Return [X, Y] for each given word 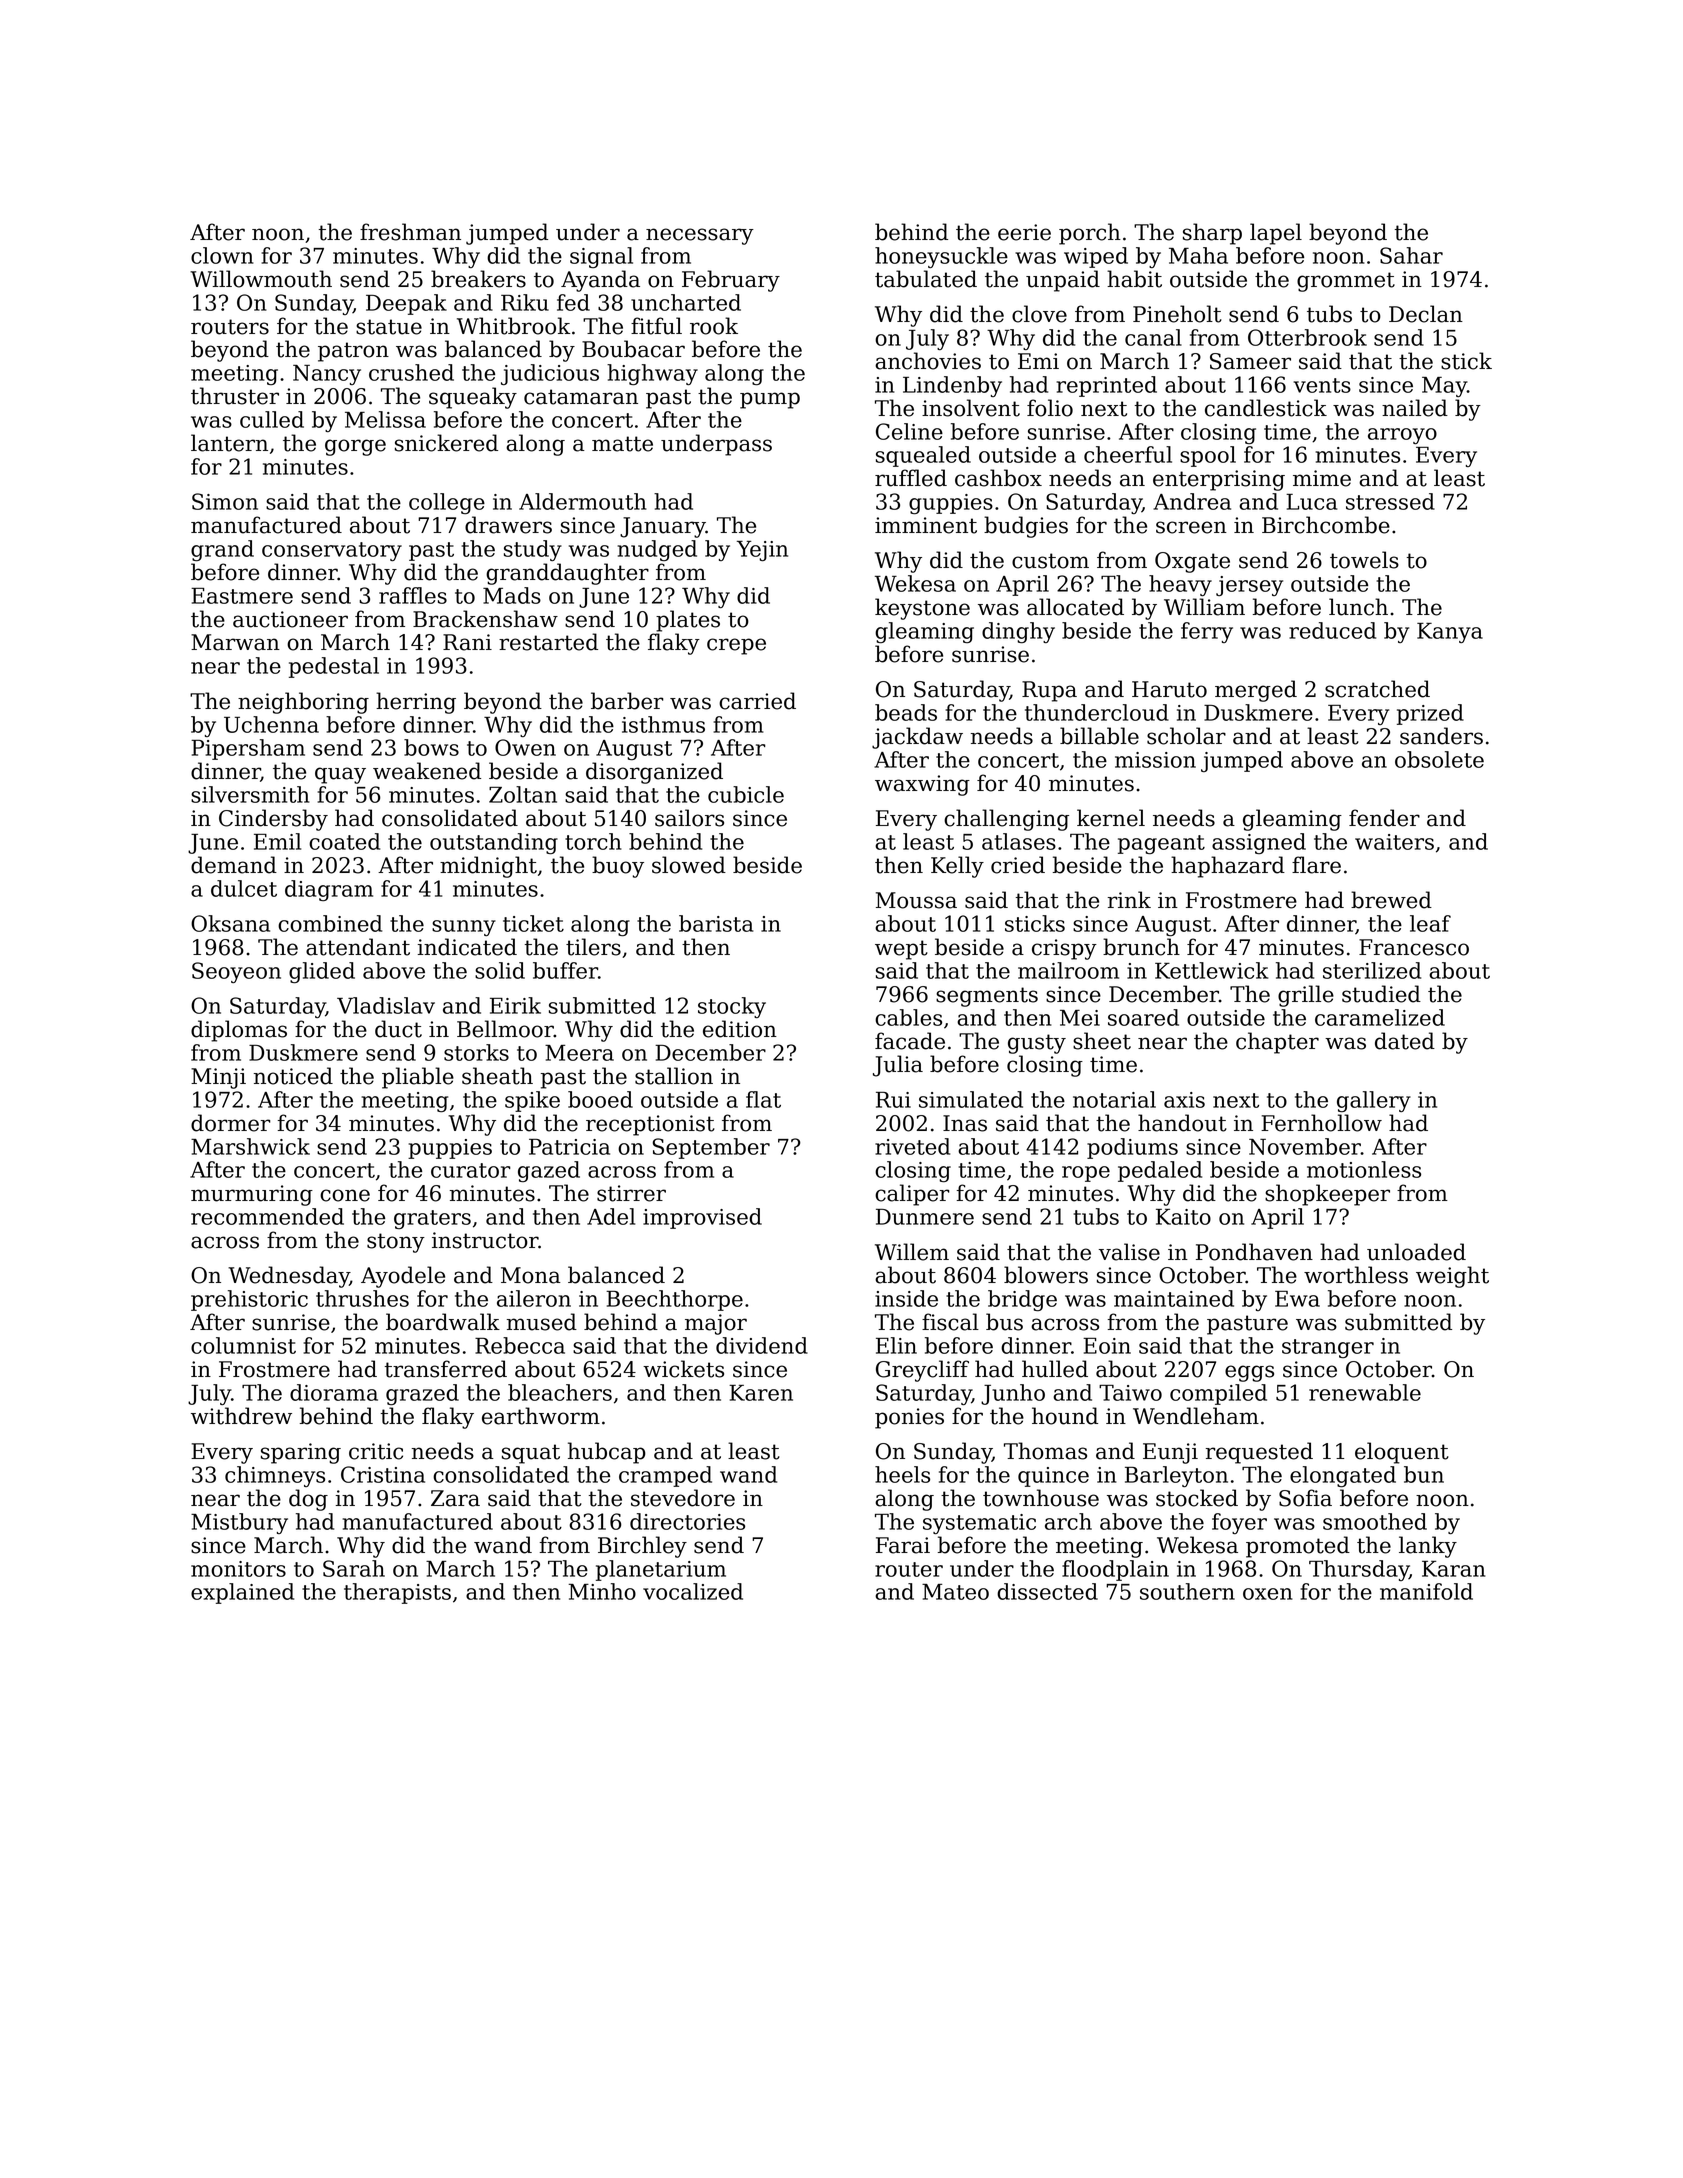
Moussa [916, 900]
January [663, 527]
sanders [1441, 736]
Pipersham [248, 749]
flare [1316, 865]
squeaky [473, 398]
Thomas [1045, 1451]
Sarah [354, 1568]
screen [1191, 527]
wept [901, 950]
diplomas [239, 1031]
